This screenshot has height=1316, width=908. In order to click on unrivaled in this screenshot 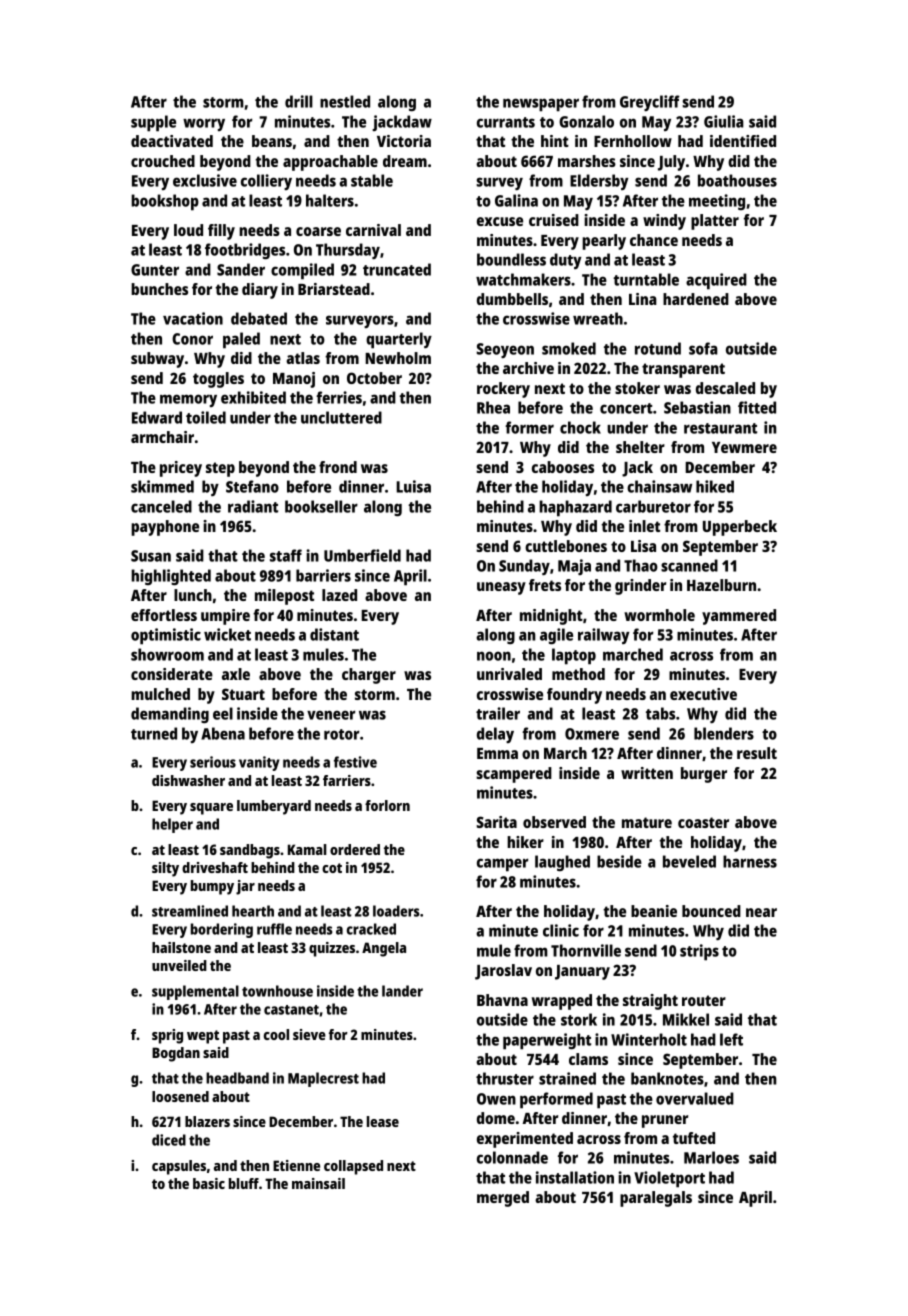, I will do `click(509, 674)`.
